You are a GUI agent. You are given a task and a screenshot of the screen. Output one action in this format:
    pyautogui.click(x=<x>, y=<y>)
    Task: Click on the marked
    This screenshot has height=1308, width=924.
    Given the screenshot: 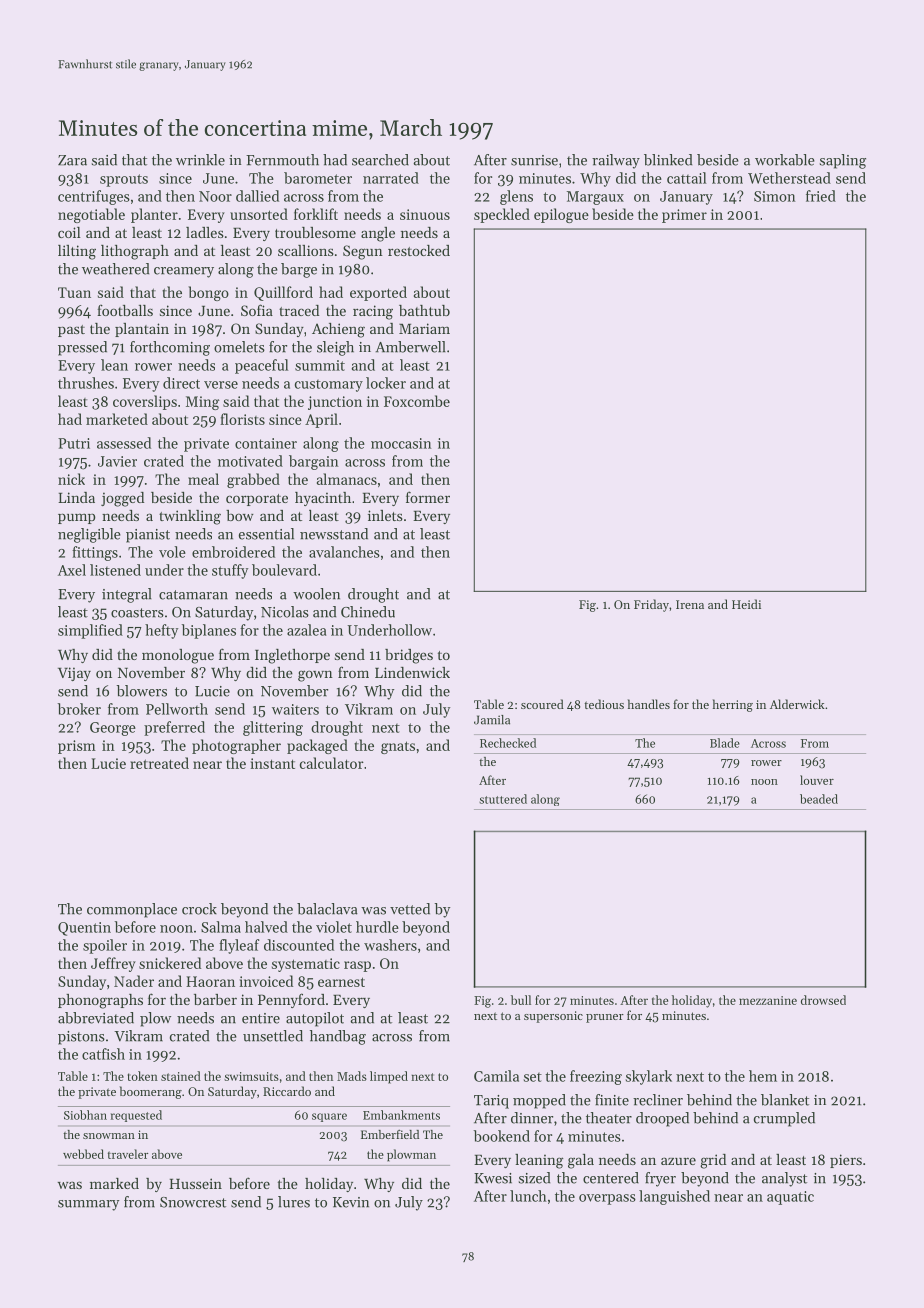 What is the action you would take?
    pyautogui.click(x=114, y=1183)
